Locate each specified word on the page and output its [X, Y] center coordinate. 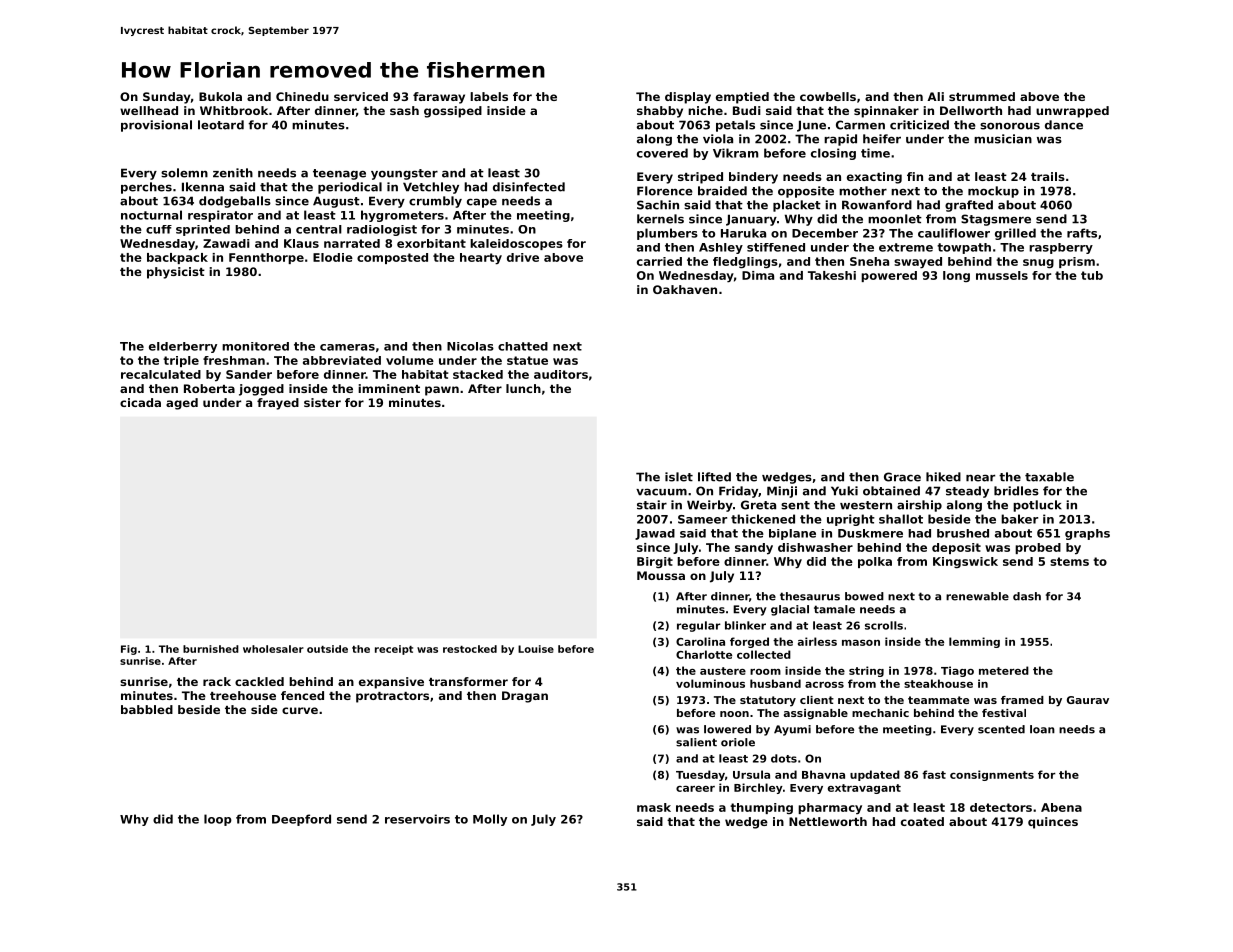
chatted [523, 346]
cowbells [828, 96]
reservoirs [417, 819]
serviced [361, 96]
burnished [211, 649]
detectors [1001, 807]
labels [489, 96]
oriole [738, 742]
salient [696, 742]
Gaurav [1088, 700]
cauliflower [954, 233]
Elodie [333, 257]
